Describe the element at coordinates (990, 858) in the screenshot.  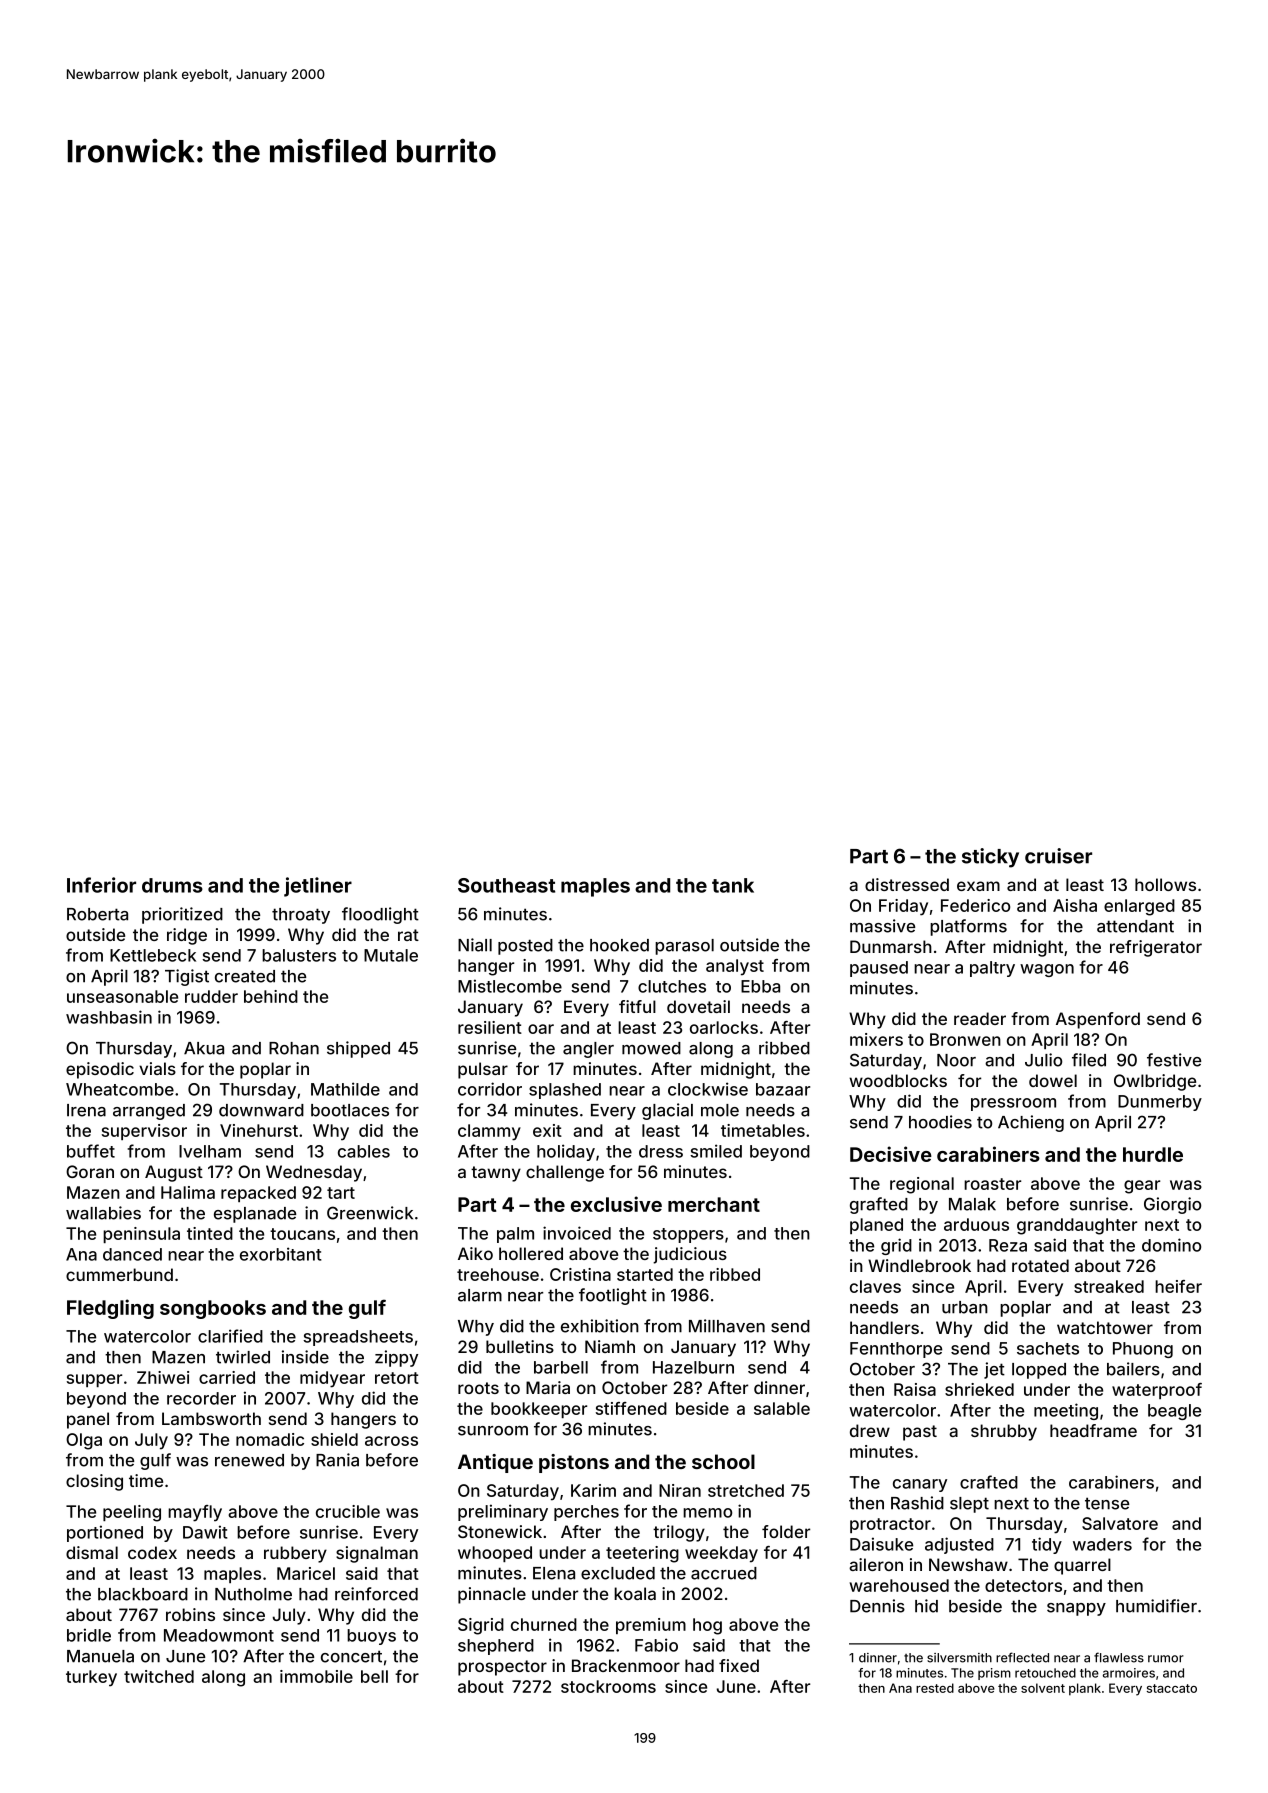
I see `sticky` at that location.
